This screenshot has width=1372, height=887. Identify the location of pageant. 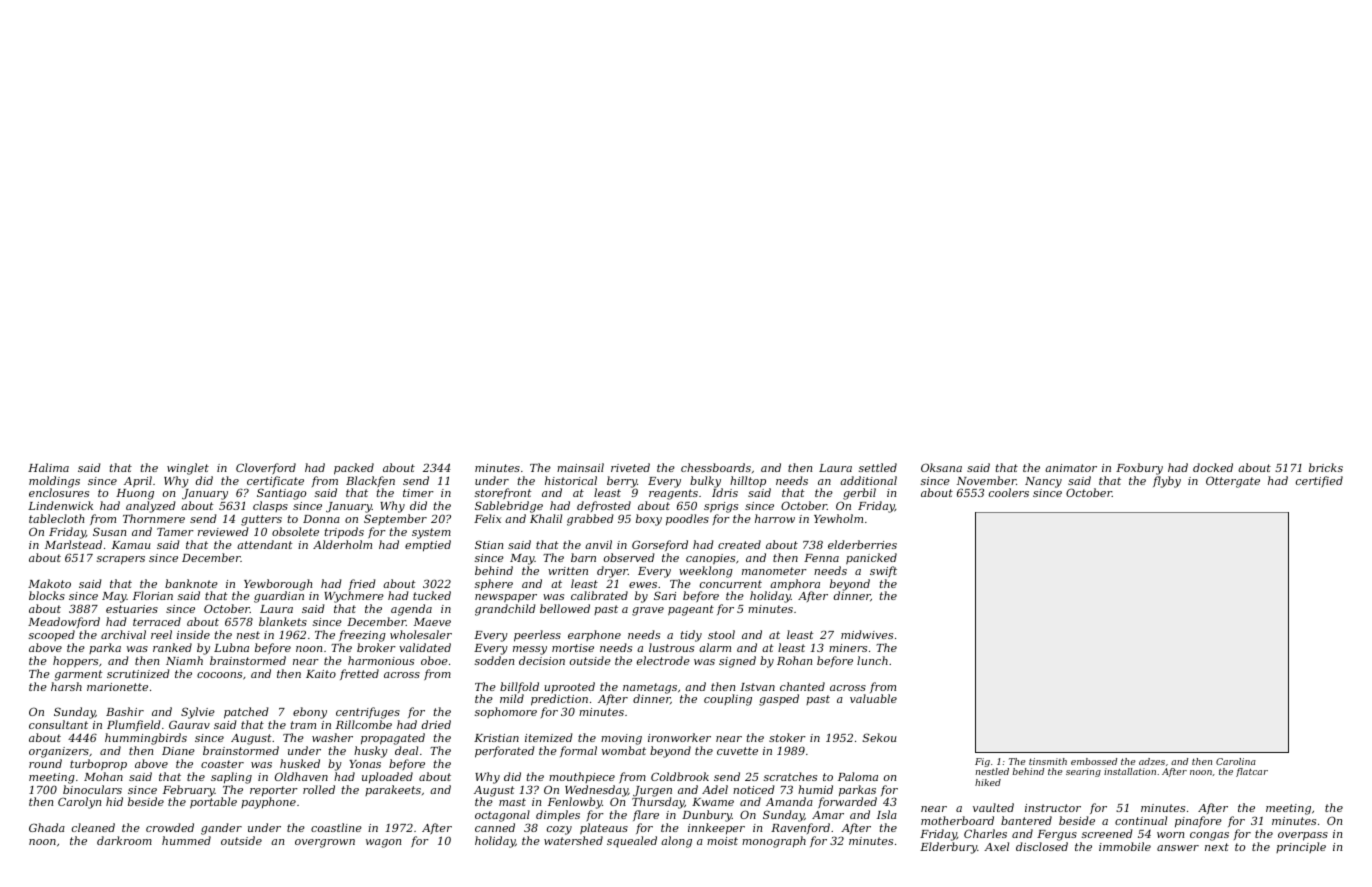
(691, 610).
